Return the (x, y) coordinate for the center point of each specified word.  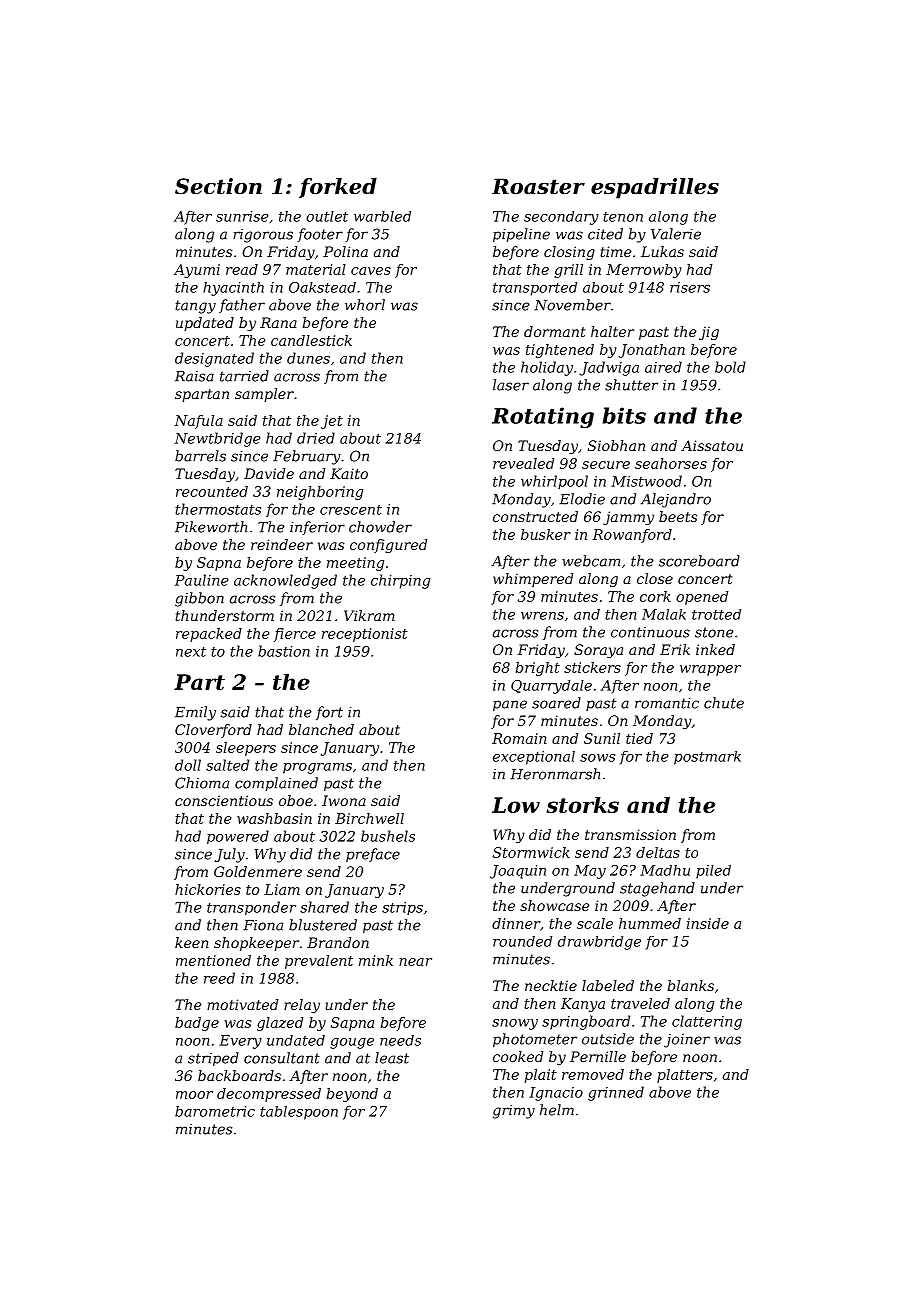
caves (371, 271)
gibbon (199, 599)
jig (709, 333)
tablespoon (299, 1113)
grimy (514, 1112)
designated (214, 359)
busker (546, 534)
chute (724, 703)
